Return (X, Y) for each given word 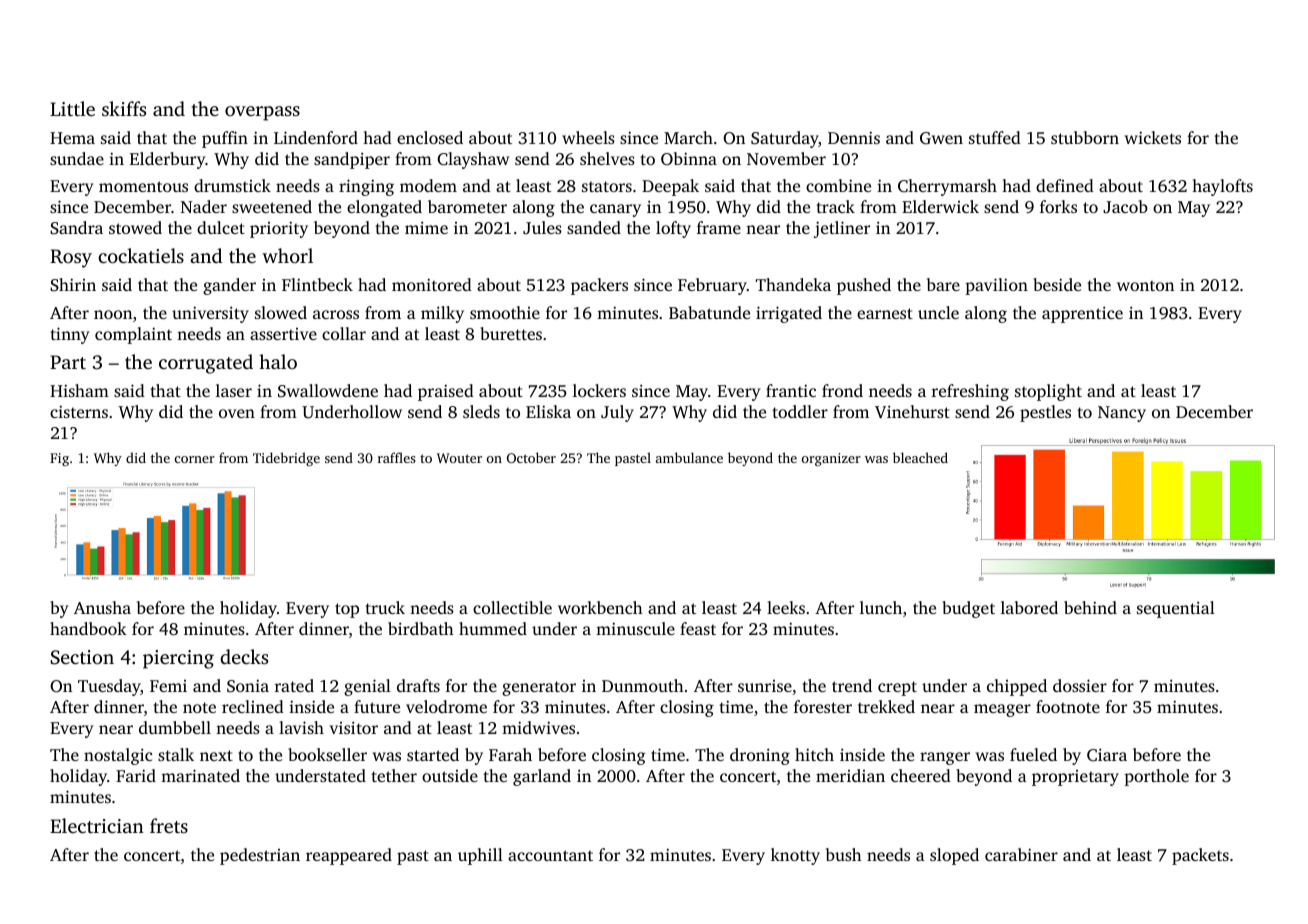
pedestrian (260, 856)
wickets (1153, 137)
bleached (920, 457)
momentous (143, 186)
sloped (954, 856)
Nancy (1122, 414)
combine (838, 185)
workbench (600, 607)
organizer (831, 459)
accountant (550, 855)
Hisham (79, 390)
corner (195, 459)
